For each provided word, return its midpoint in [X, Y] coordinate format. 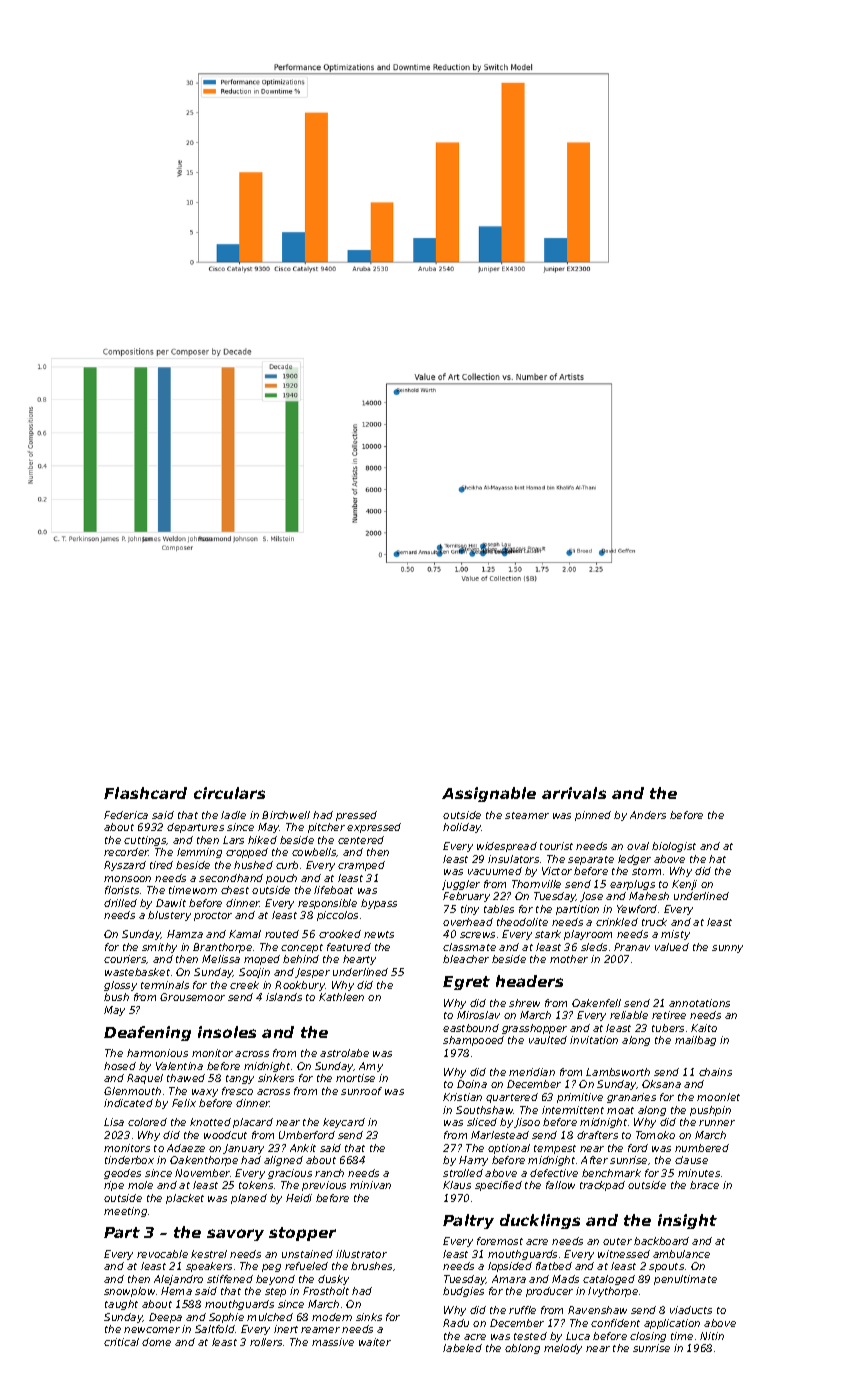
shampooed [473, 1041]
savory [235, 1235]
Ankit [303, 1148]
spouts [666, 1267]
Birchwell [286, 815]
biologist [674, 847]
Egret [466, 983]
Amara [509, 1279]
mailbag [695, 1041]
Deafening [147, 1033]
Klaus [457, 1185]
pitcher [326, 828]
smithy [159, 948]
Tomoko [655, 1135]
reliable [629, 1015]
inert [286, 1329]
